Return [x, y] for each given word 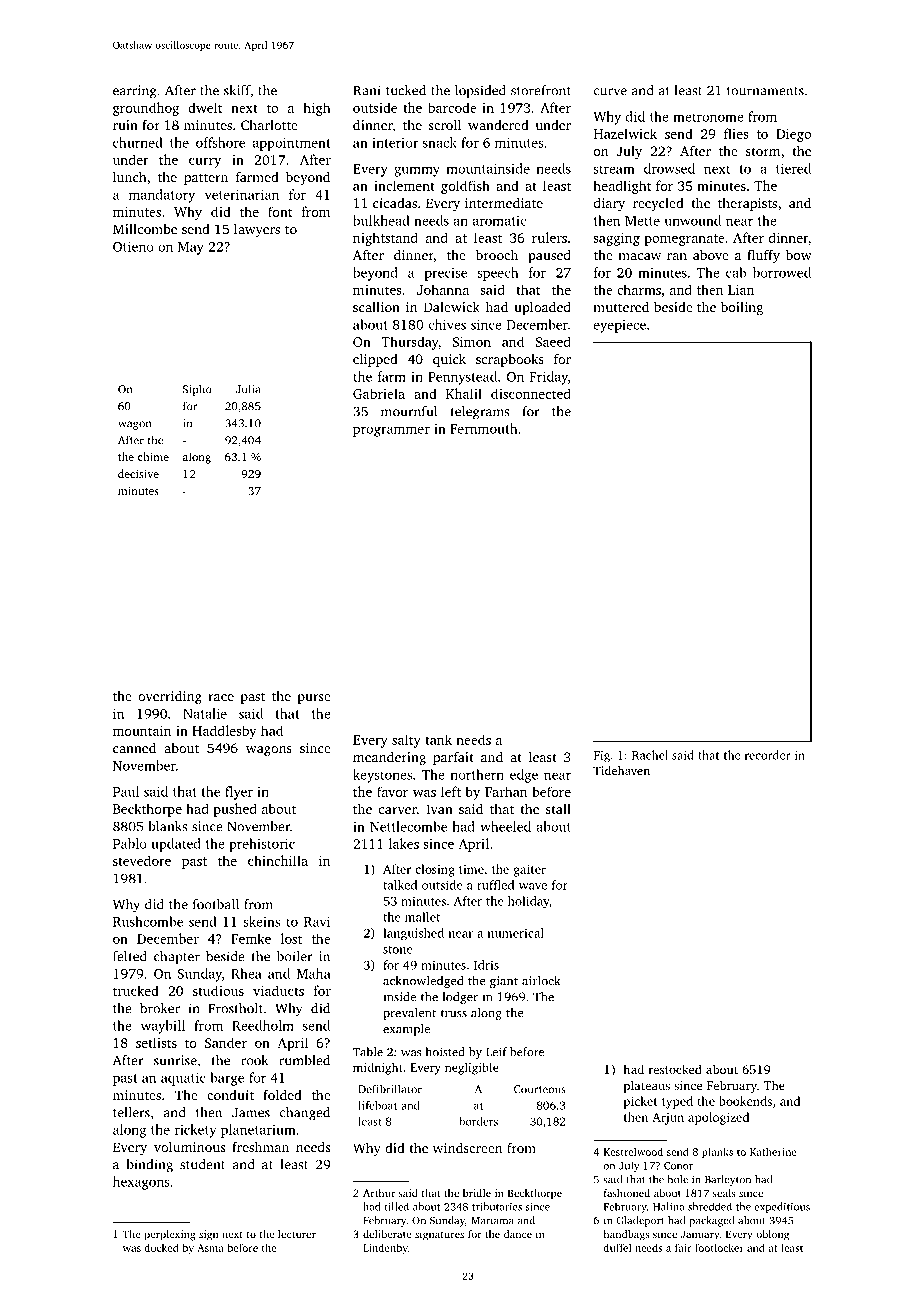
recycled [658, 204]
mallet [422, 917]
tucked [406, 90]
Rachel [650, 755]
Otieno [133, 246]
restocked [675, 1069]
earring [135, 92]
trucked [136, 990]
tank [438, 739]
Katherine [773, 1151]
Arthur [379, 1193]
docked [161, 1247]
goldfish [465, 187]
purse [314, 699]
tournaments [765, 91]
